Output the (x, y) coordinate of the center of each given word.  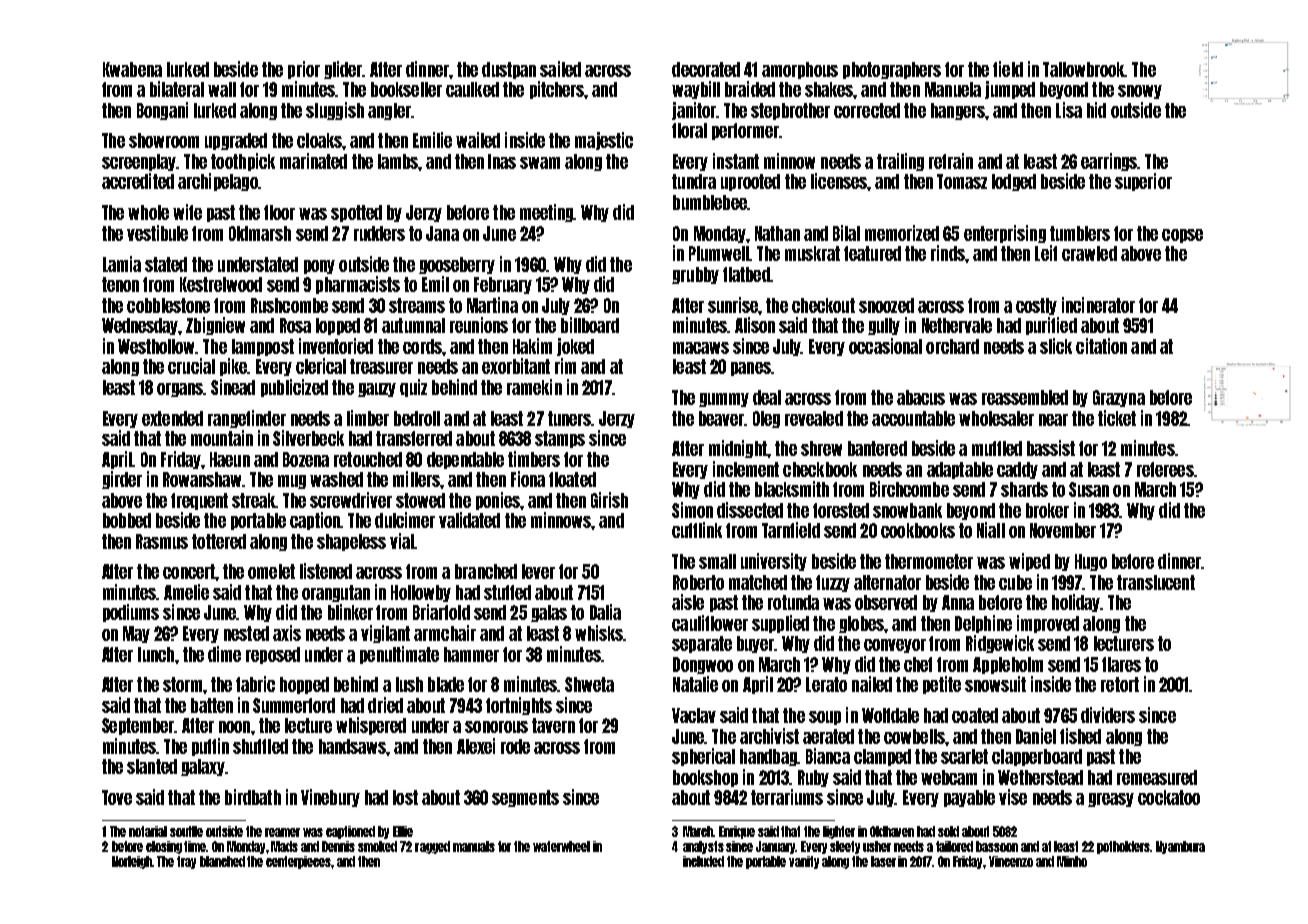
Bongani (162, 111)
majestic (604, 141)
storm (182, 684)
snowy (1140, 92)
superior (1143, 182)
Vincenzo (1011, 861)
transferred (414, 438)
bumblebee (710, 202)
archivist (769, 736)
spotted (356, 213)
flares (1121, 664)
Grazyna (1119, 398)
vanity (804, 862)
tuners (569, 418)
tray (186, 862)
